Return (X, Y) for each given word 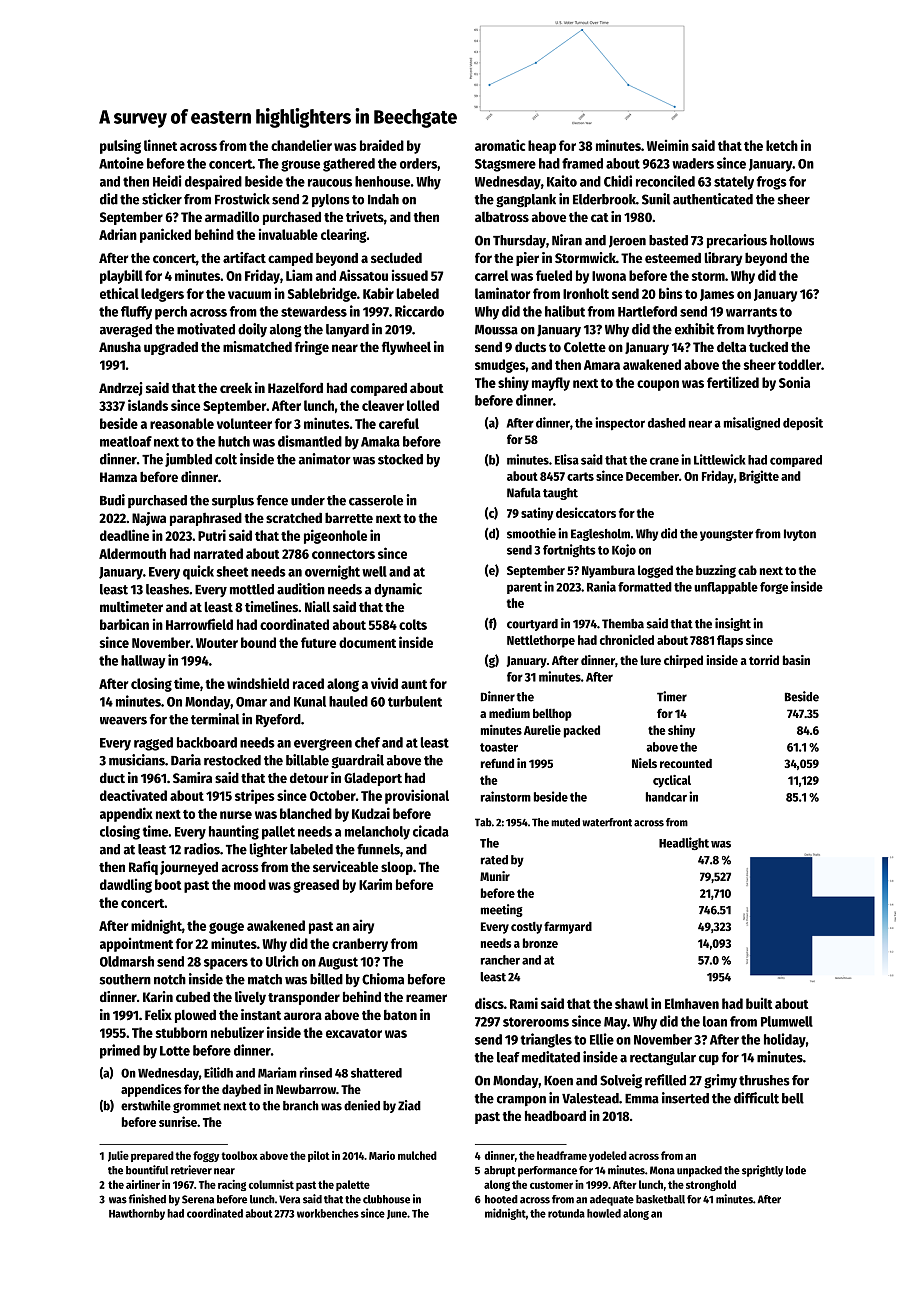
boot (168, 884)
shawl (631, 1003)
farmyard (568, 927)
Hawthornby (137, 1214)
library (723, 259)
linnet (160, 145)
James (717, 295)
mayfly (551, 384)
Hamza (118, 477)
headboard (555, 1115)
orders (418, 163)
